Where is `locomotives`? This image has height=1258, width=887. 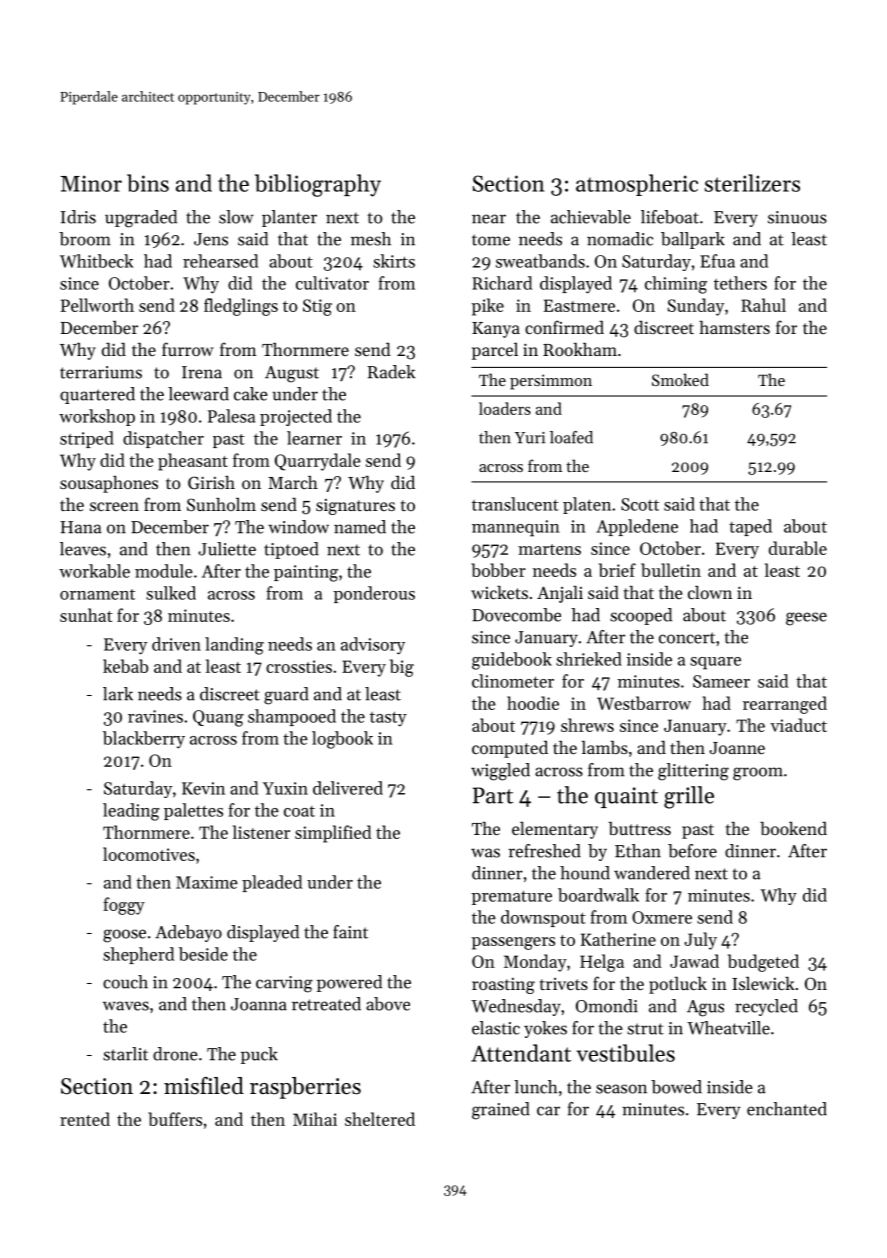 locomotives is located at coordinates (149, 854).
